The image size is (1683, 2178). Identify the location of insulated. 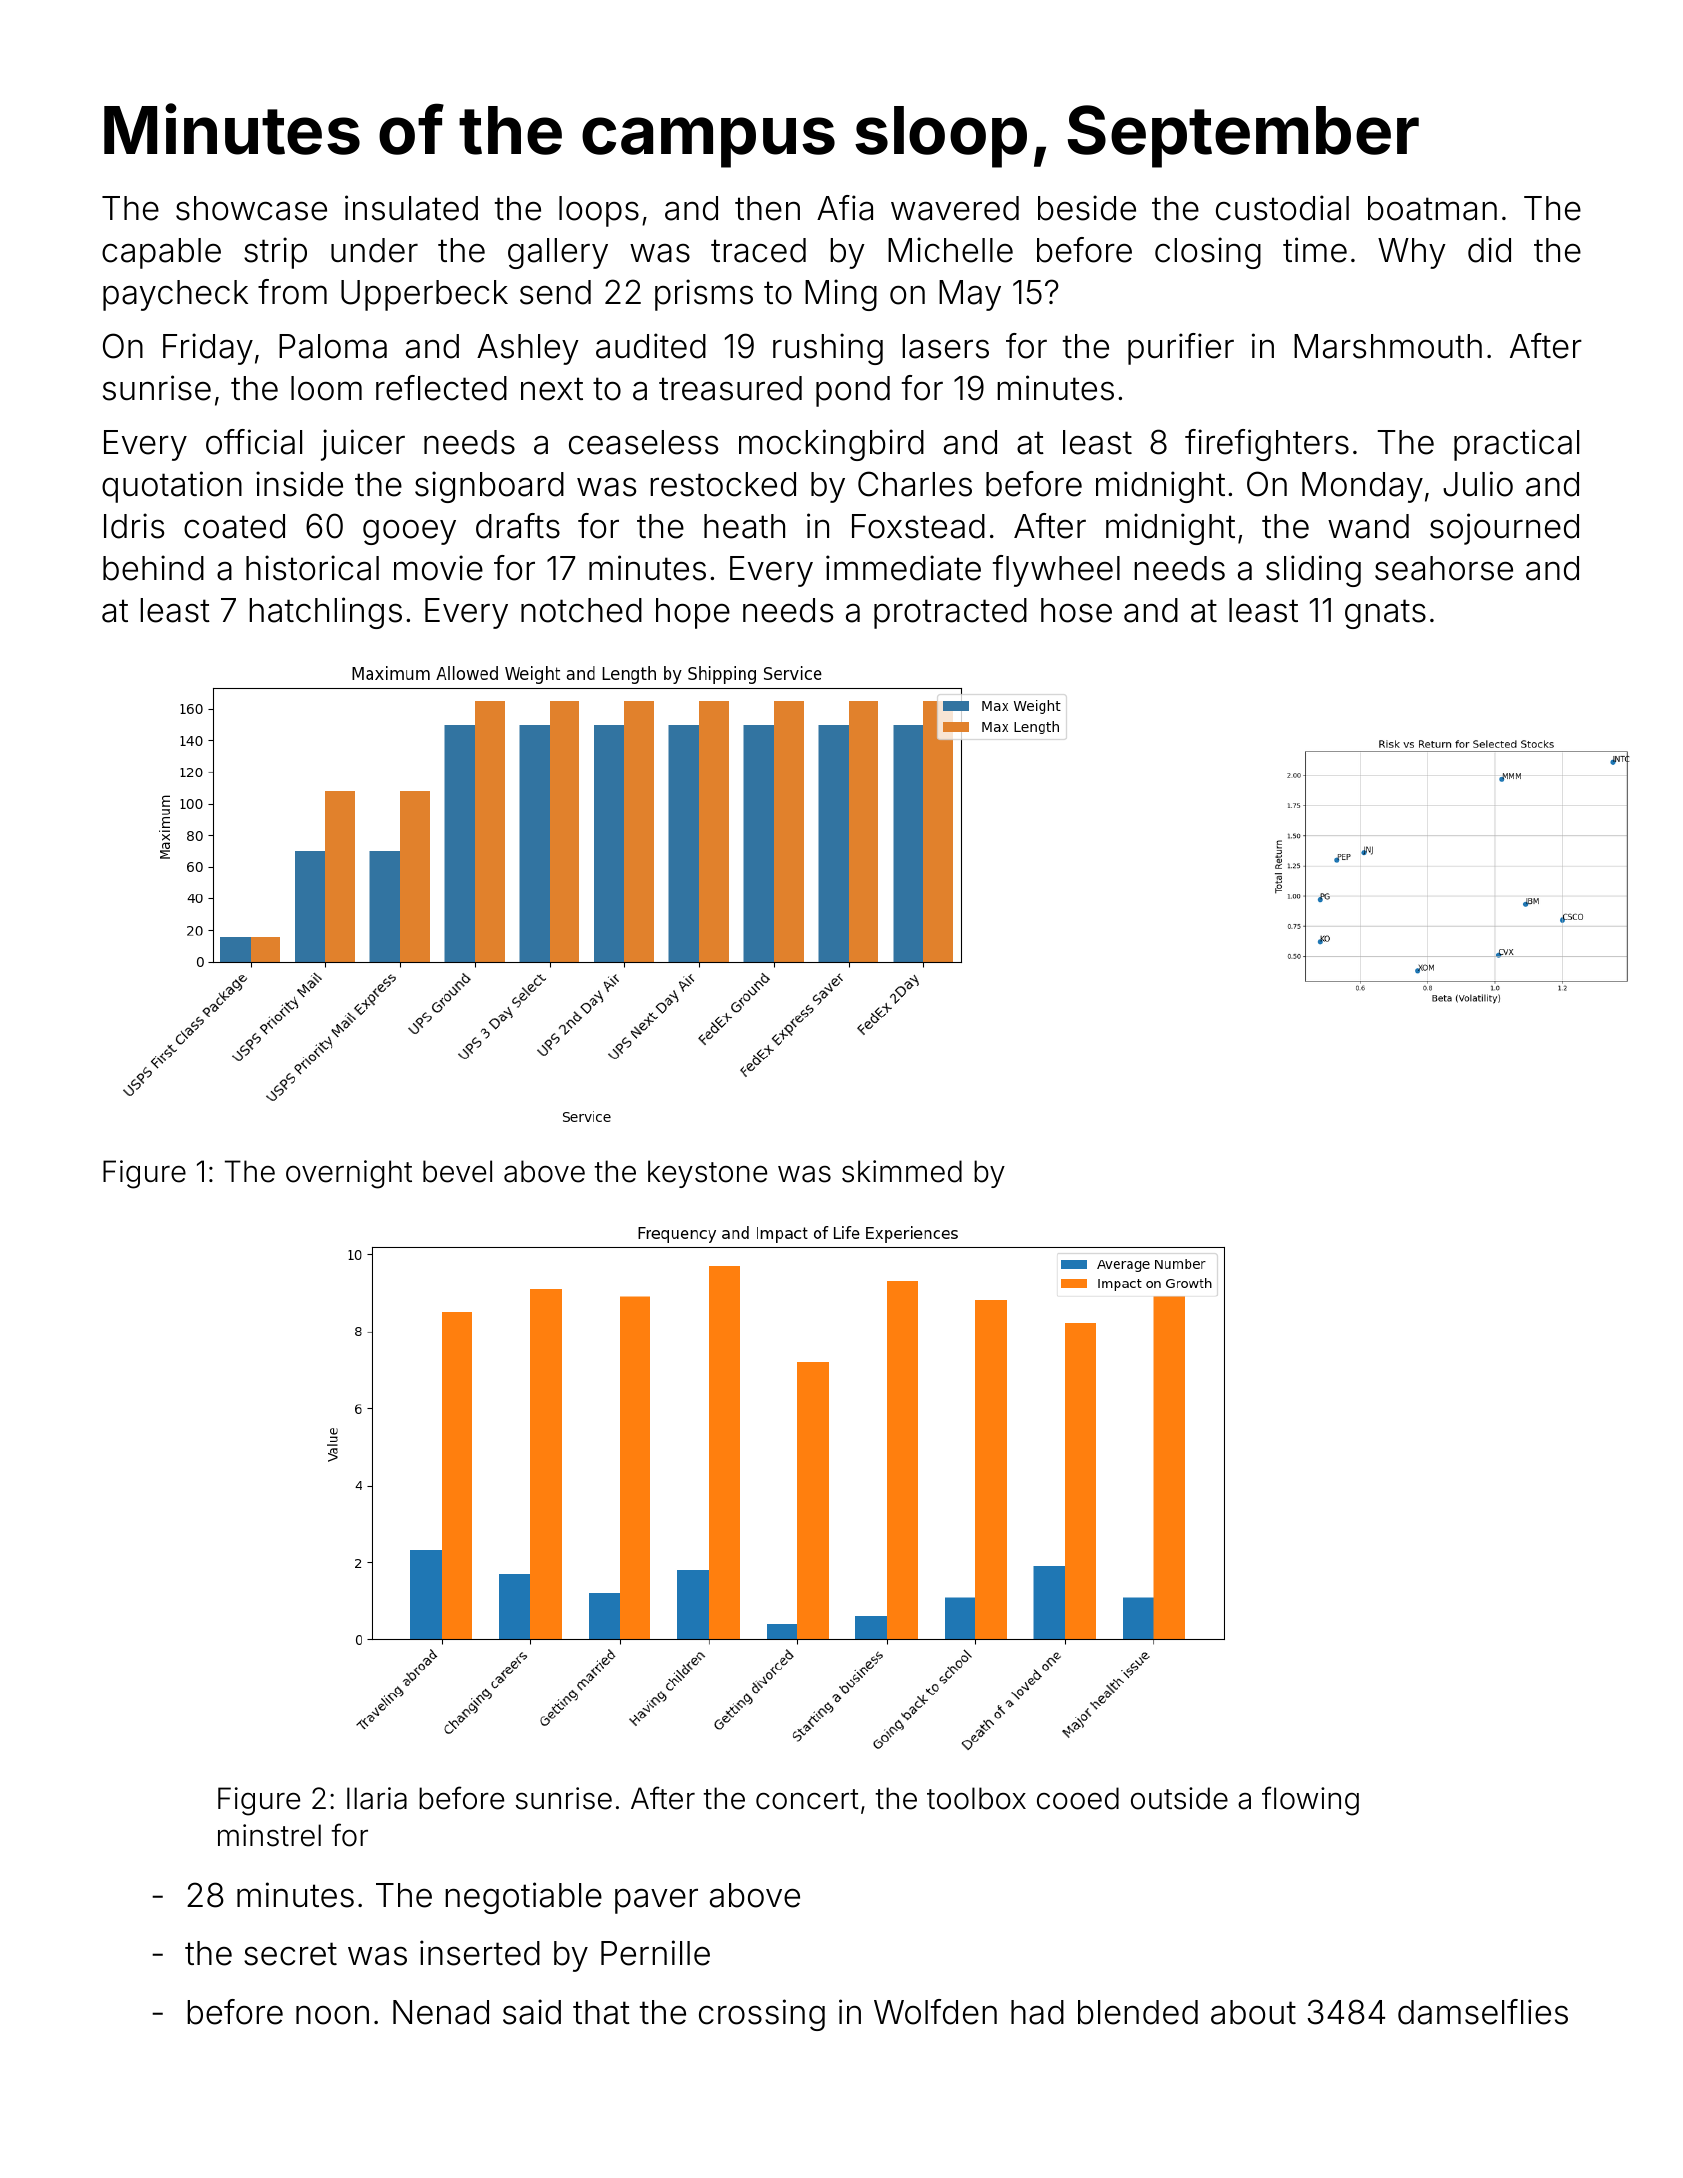
(411, 208).
